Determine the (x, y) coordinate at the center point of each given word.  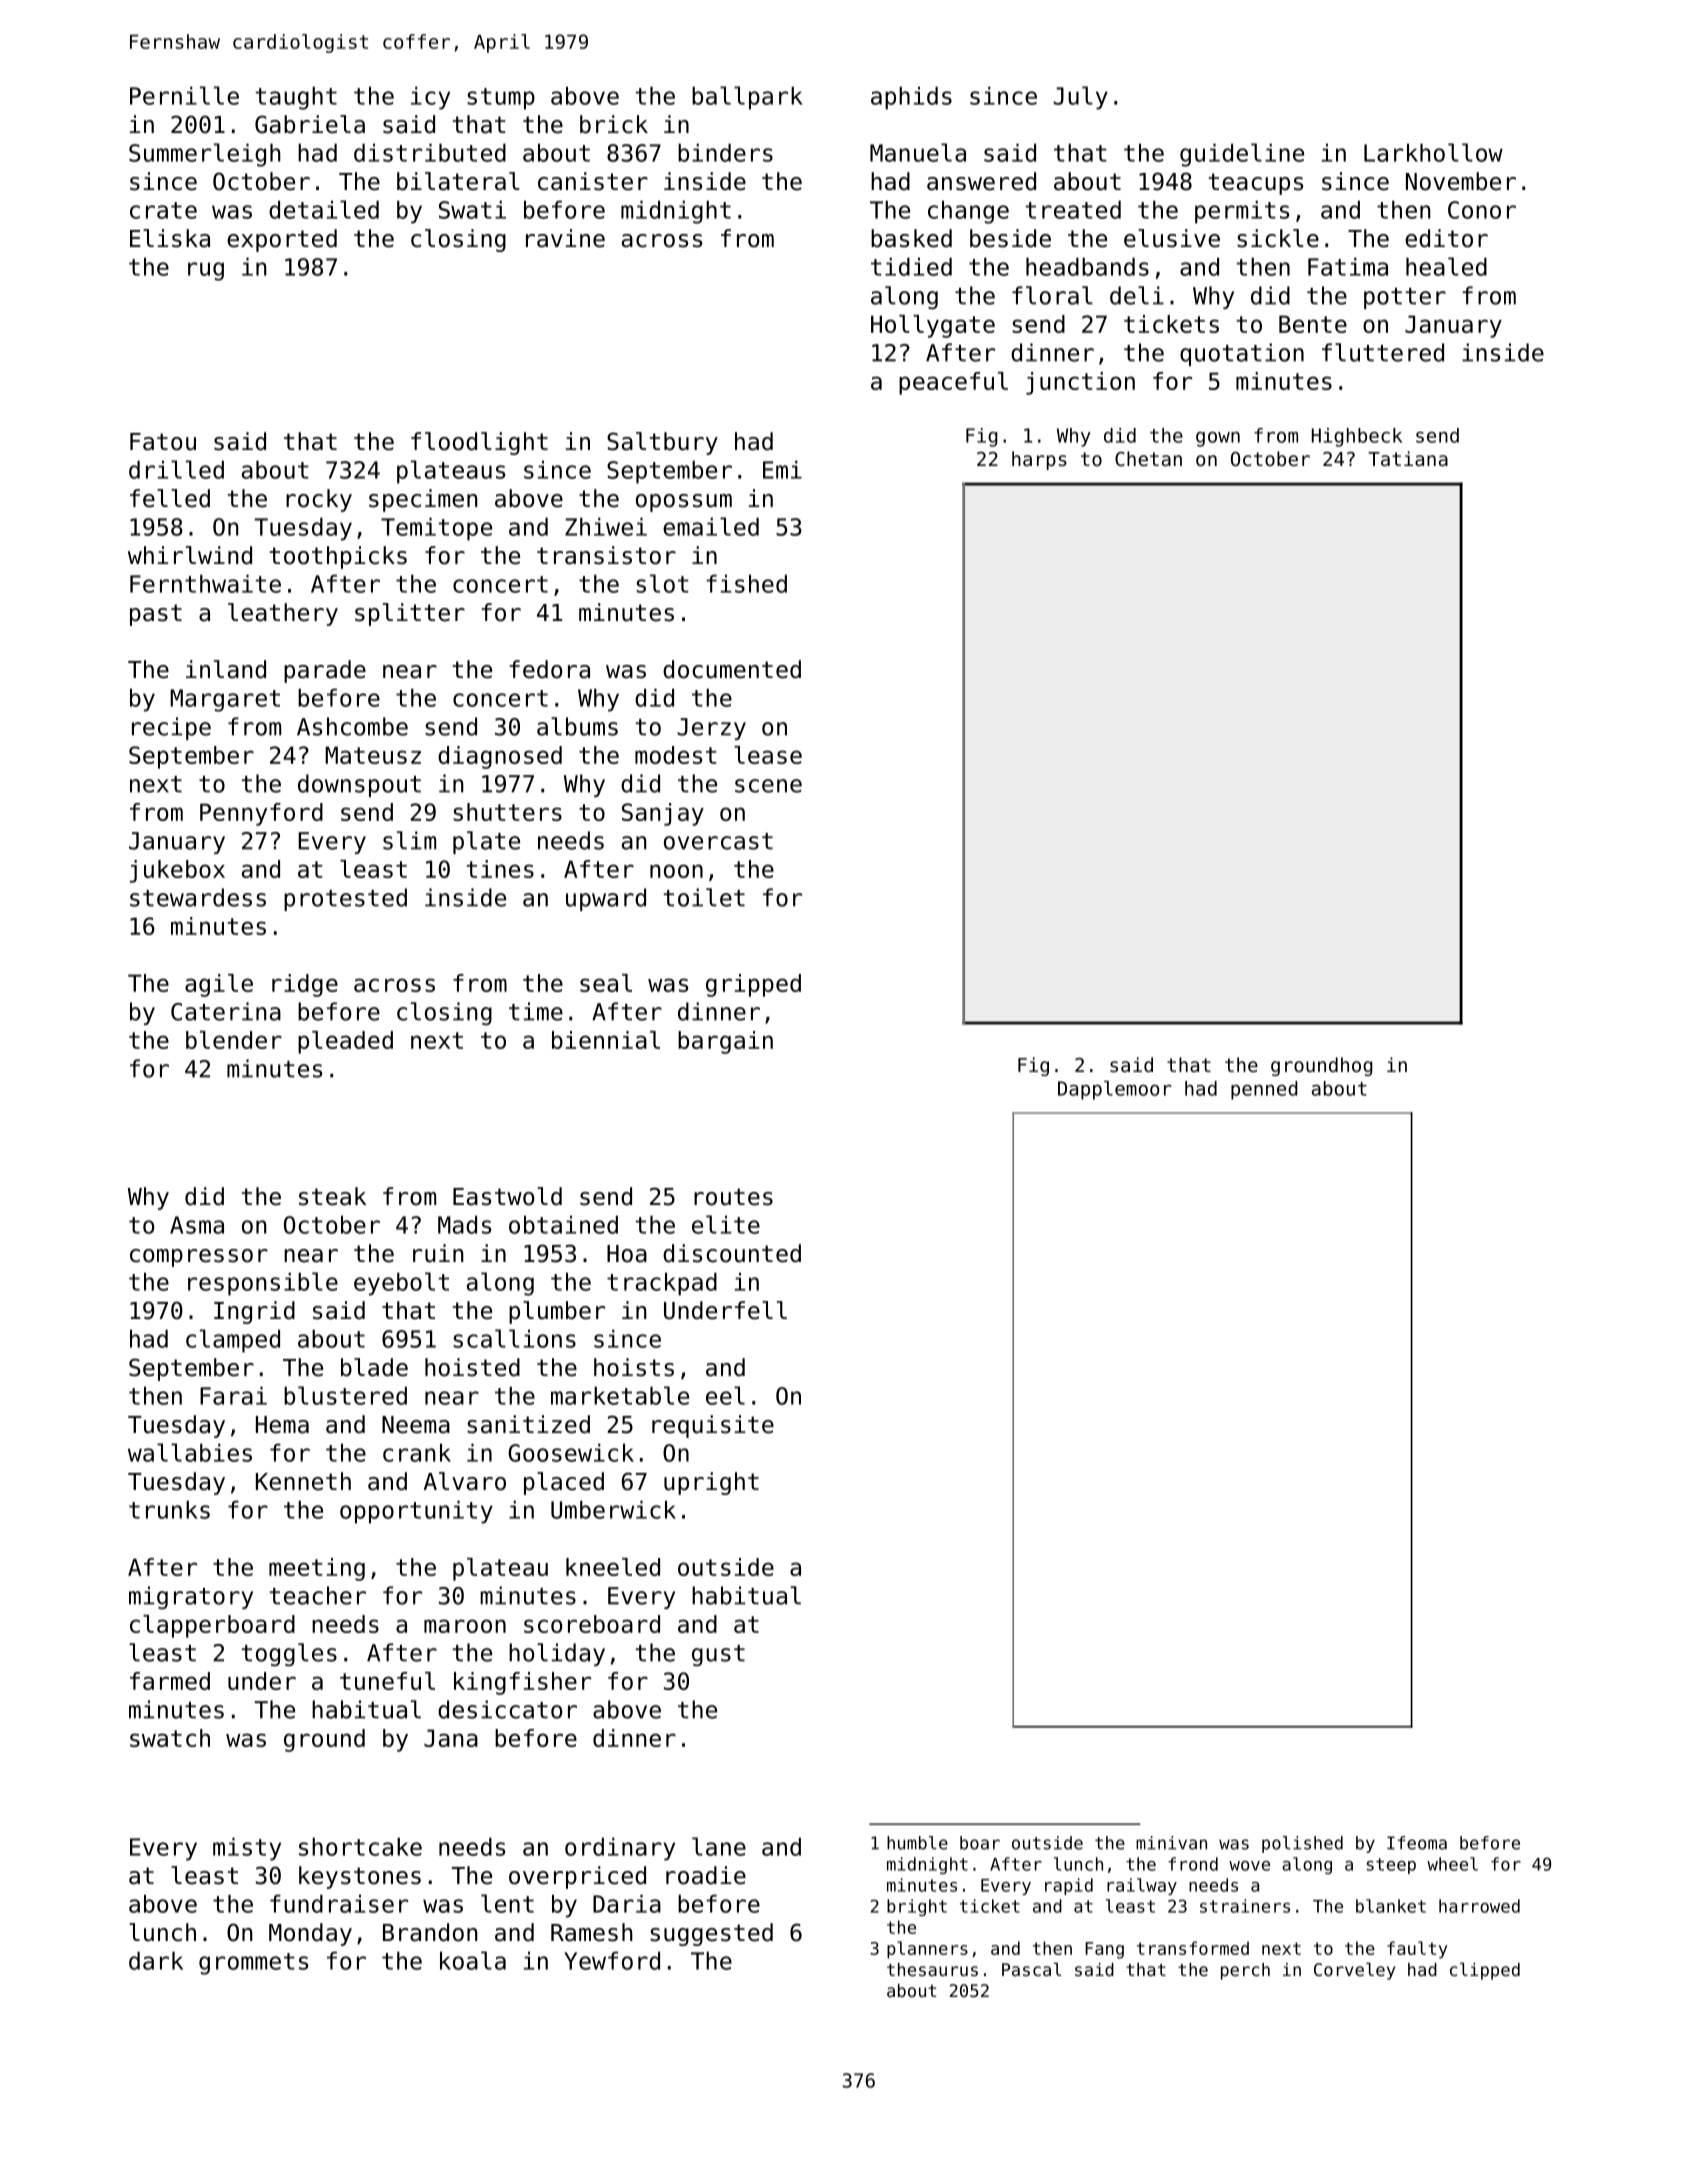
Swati (472, 209)
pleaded (345, 1042)
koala (473, 1960)
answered (981, 181)
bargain (725, 1042)
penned (1264, 1090)
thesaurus (932, 1969)
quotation (1242, 354)
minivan (1171, 1843)
